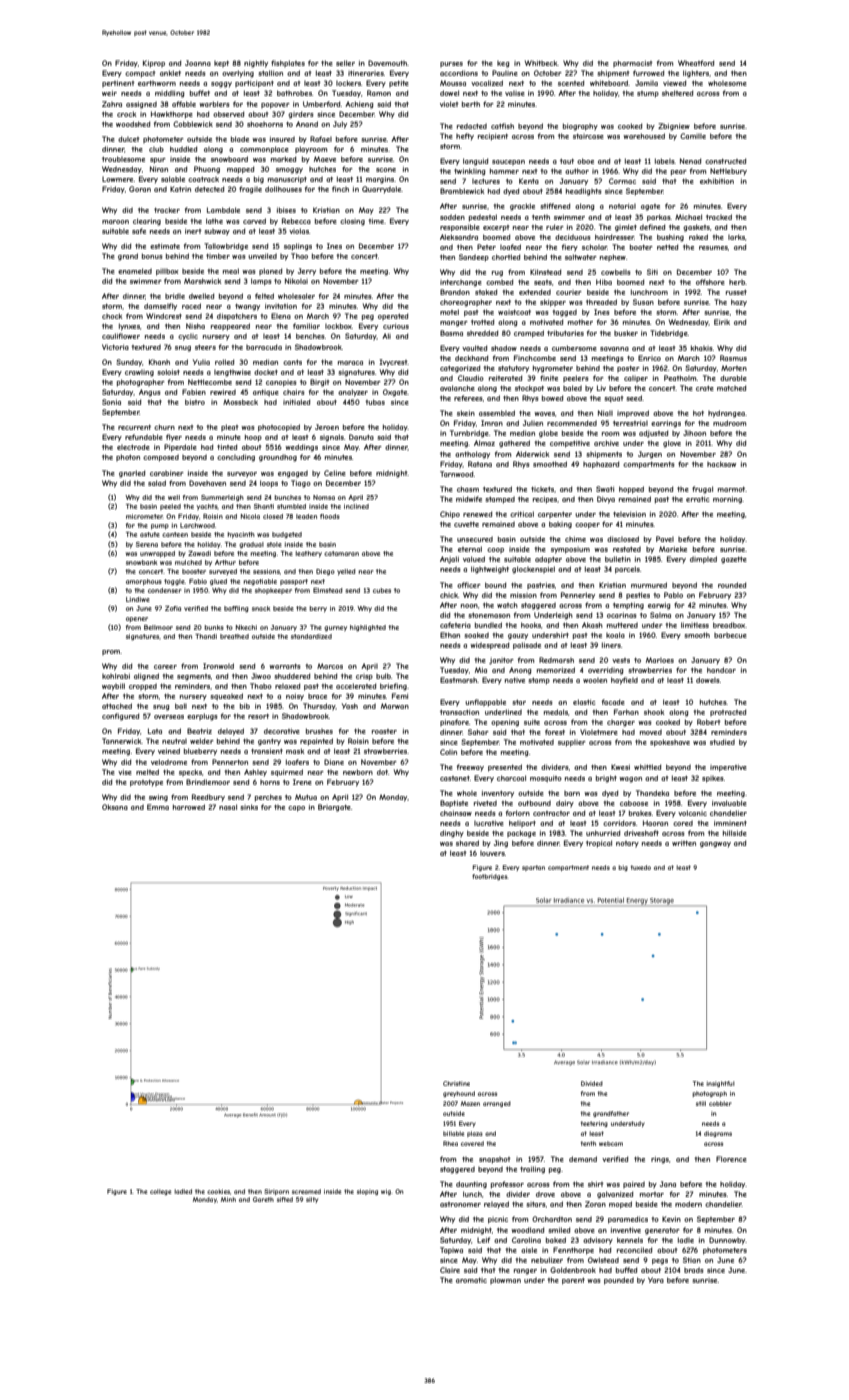  Describe the element at coordinates (161, 1192) in the screenshot. I see `college` at that location.
